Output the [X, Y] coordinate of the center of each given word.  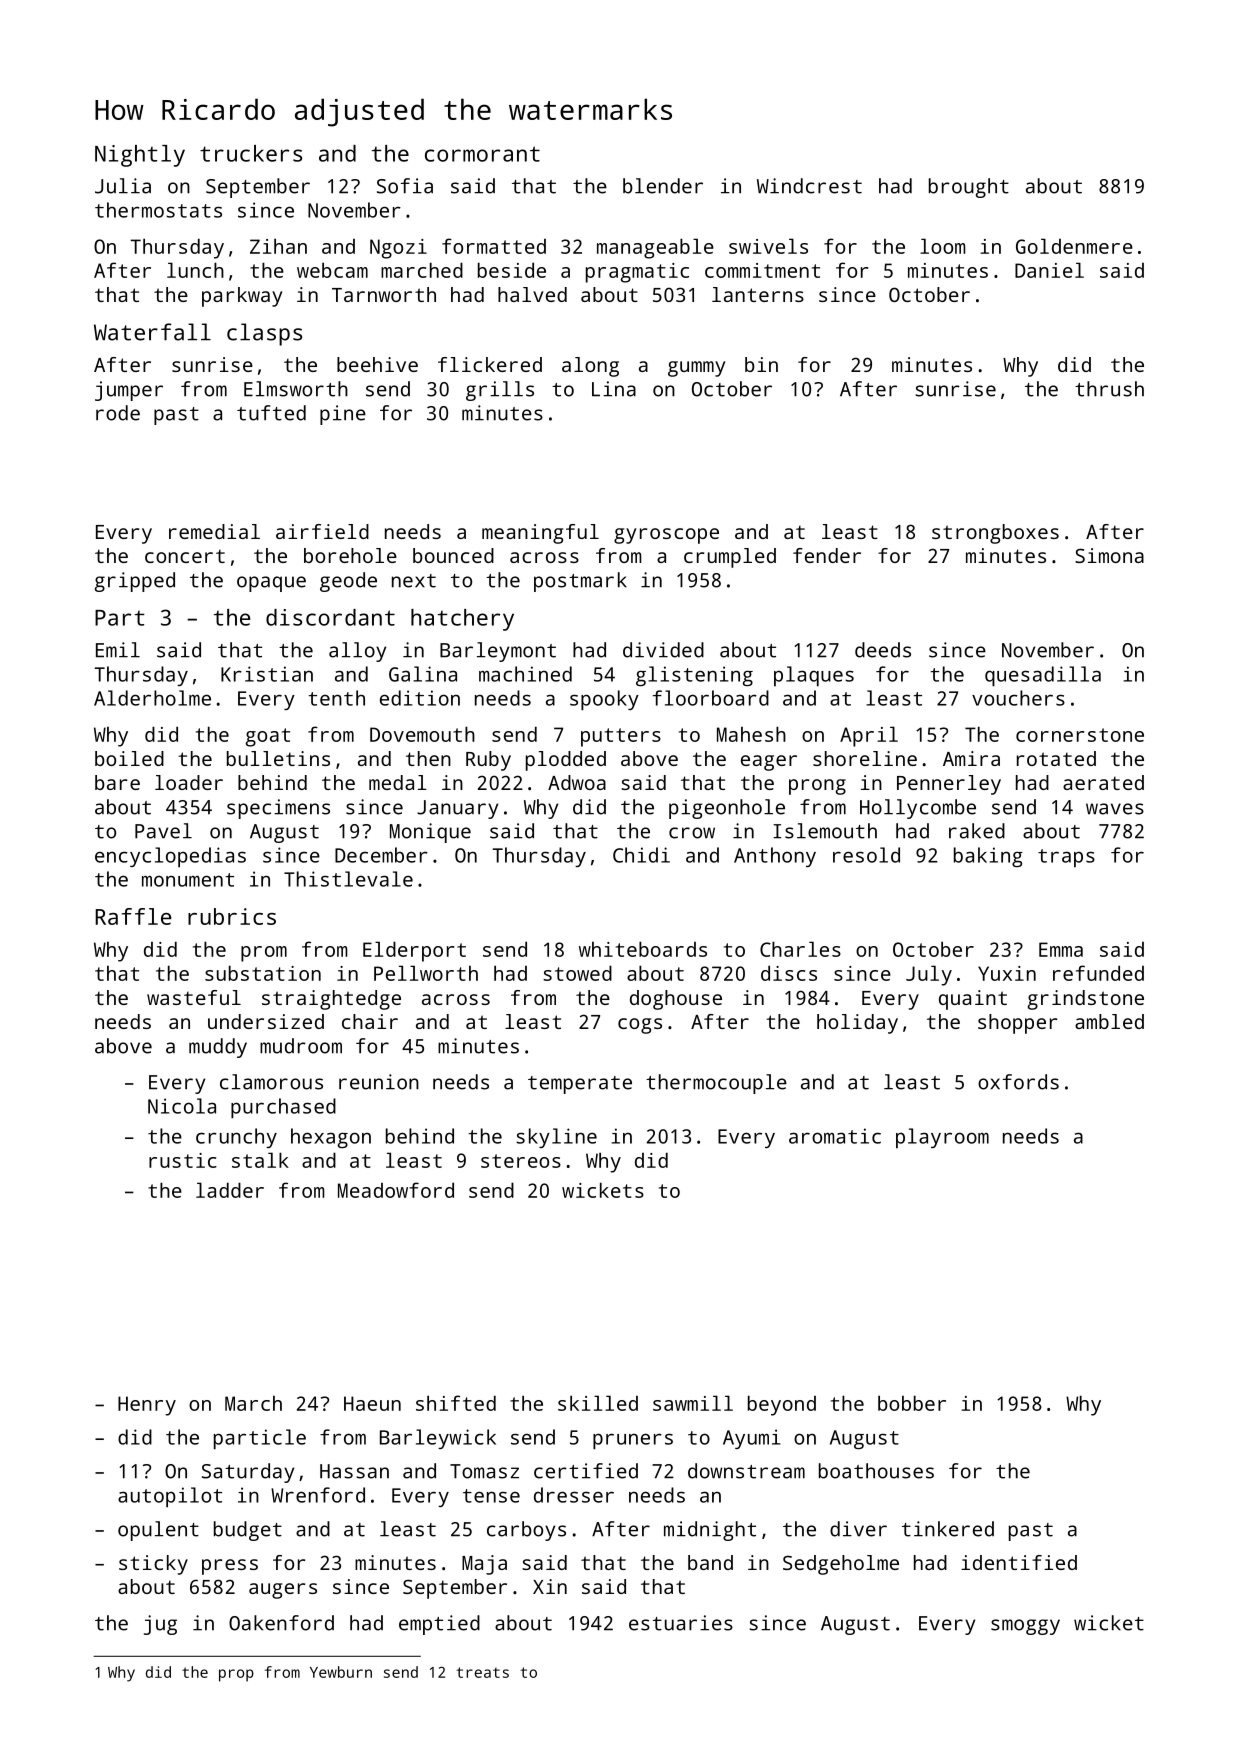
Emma [1061, 949]
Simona [1109, 555]
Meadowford [396, 1190]
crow [692, 833]
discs [789, 973]
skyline [556, 1138]
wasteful [194, 997]
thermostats [158, 210]
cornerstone [1080, 735]
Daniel [1049, 270]
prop [236, 1675]
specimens [278, 809]
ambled [1109, 1021]
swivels [768, 246]
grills [500, 391]
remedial [214, 531]
